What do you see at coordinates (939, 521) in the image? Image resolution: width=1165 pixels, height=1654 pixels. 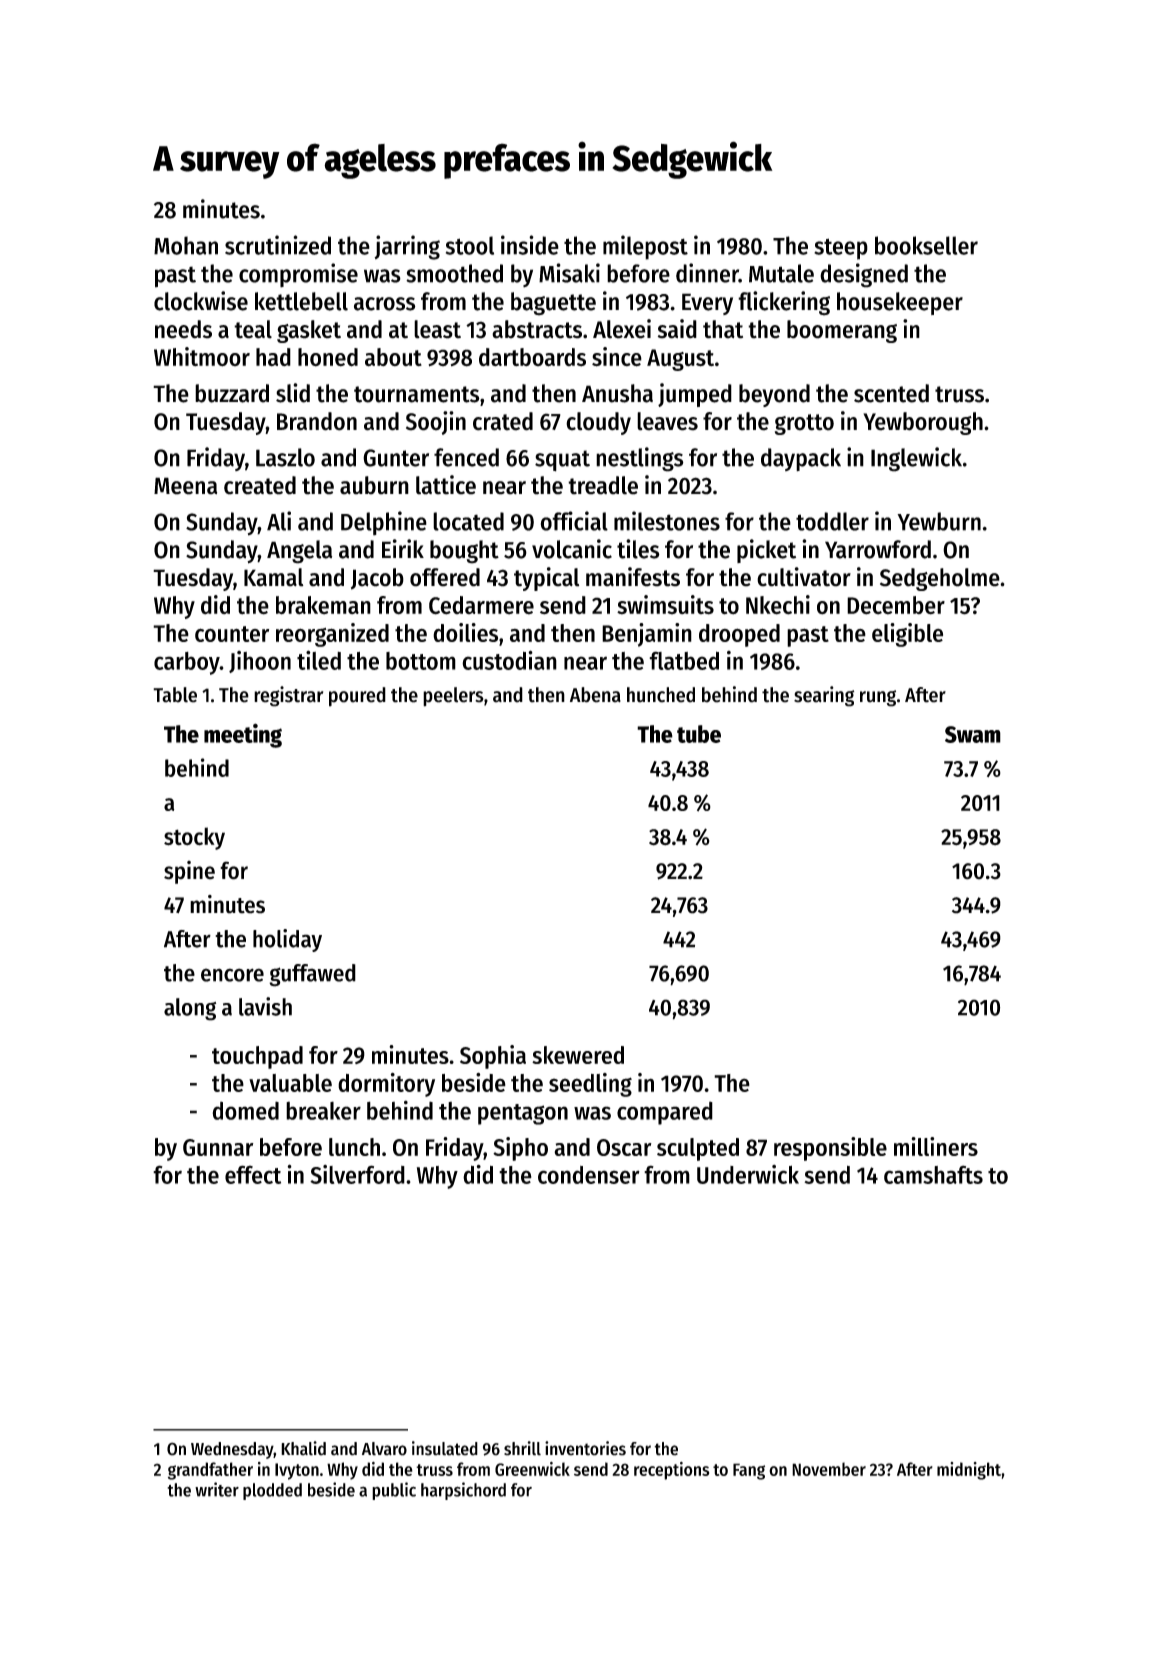 I see `Yewburn` at bounding box center [939, 521].
